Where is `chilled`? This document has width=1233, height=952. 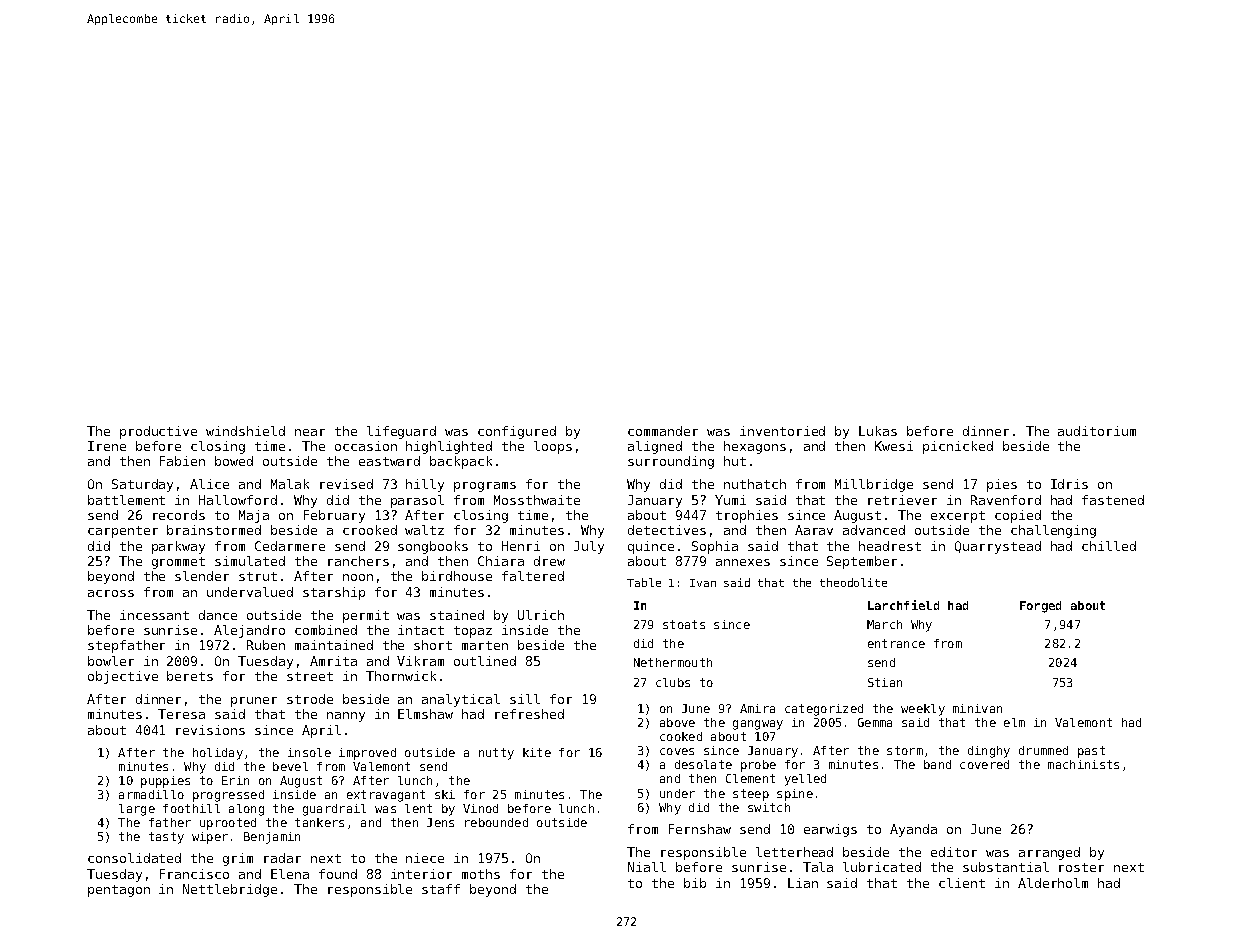
chilled is located at coordinates (1109, 546).
